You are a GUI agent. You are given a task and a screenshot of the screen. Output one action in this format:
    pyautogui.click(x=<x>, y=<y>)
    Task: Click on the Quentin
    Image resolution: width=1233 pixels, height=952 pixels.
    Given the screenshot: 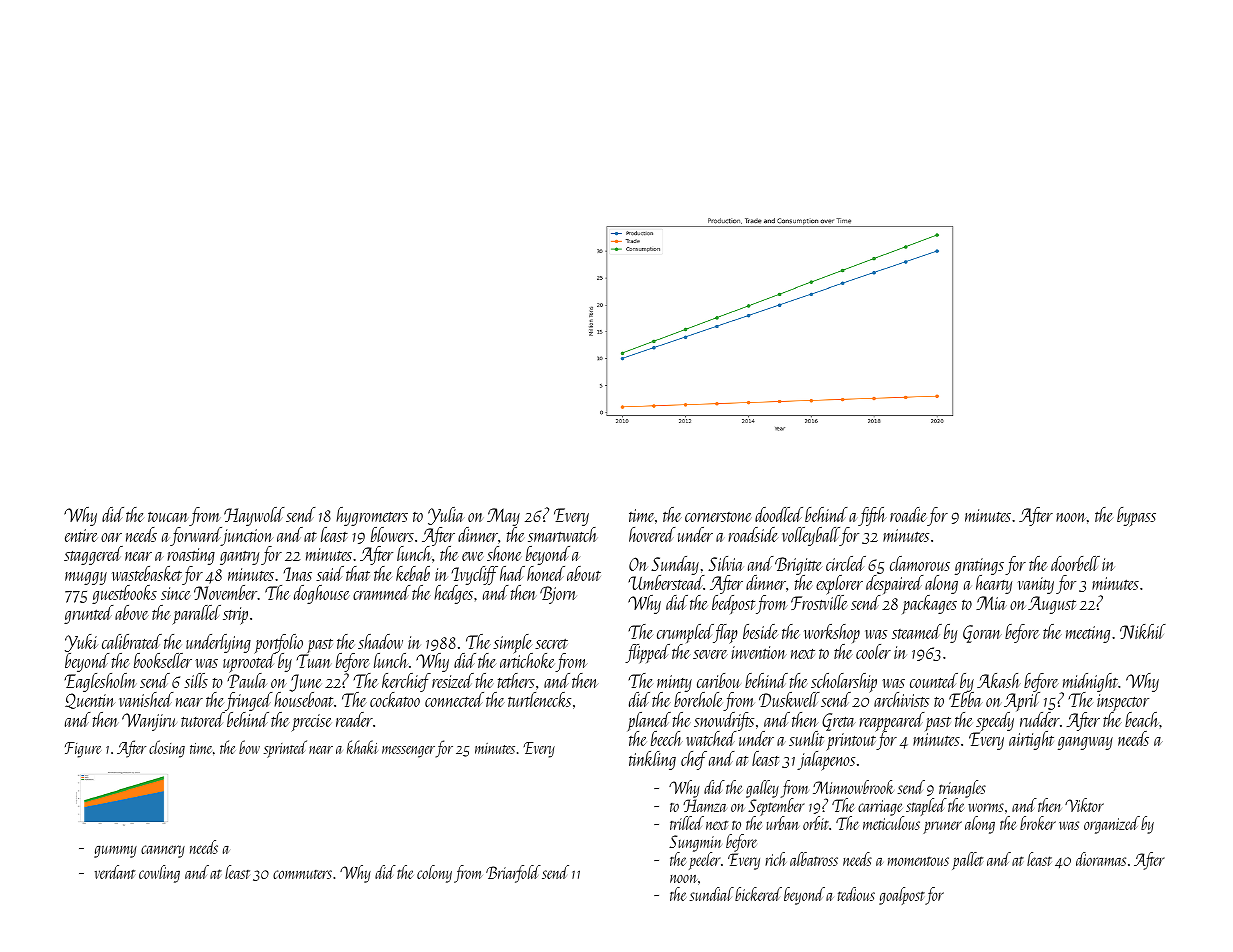 What is the action you would take?
    pyautogui.click(x=90, y=701)
